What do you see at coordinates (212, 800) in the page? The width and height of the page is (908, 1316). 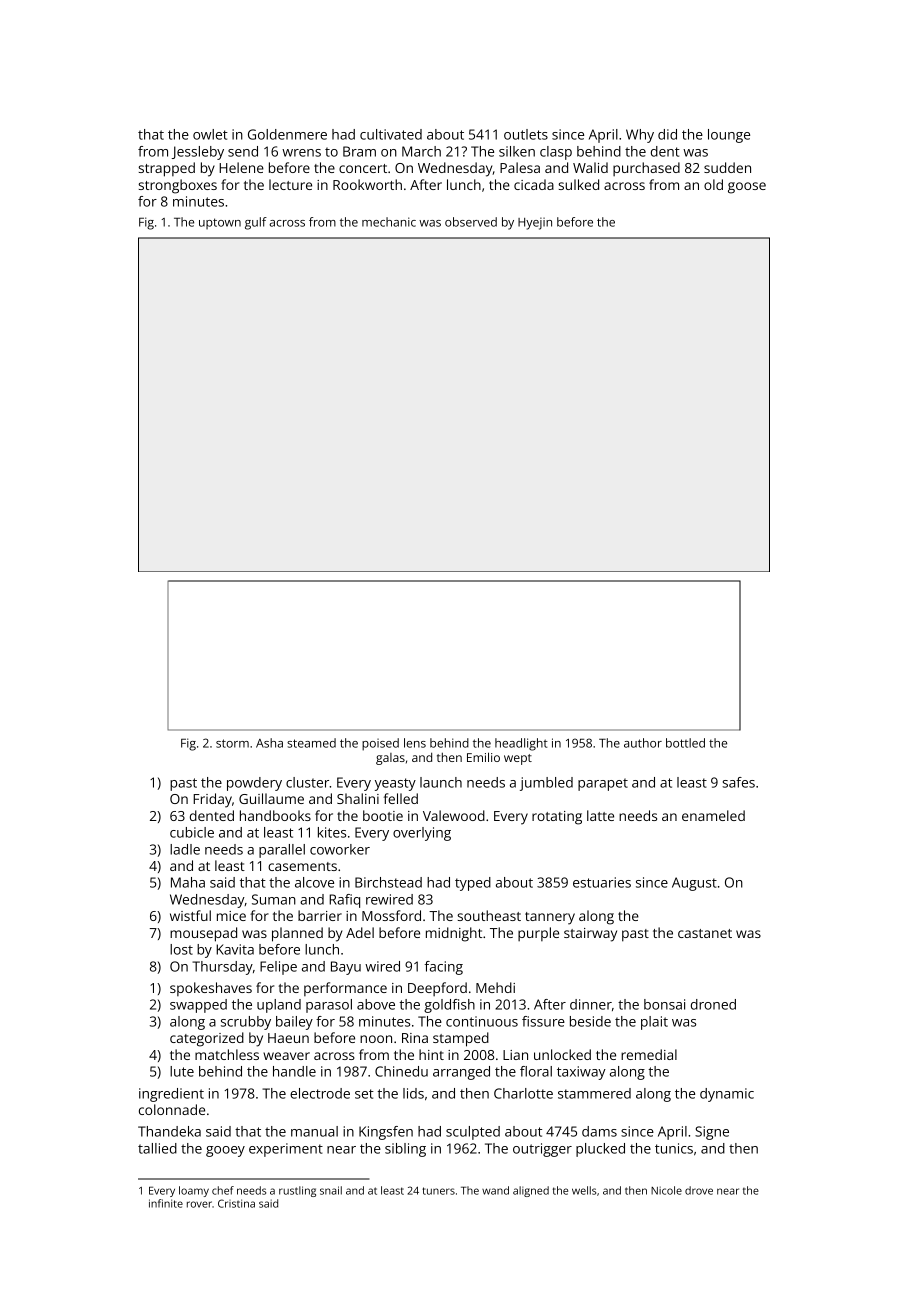 I see `Friday` at bounding box center [212, 800].
